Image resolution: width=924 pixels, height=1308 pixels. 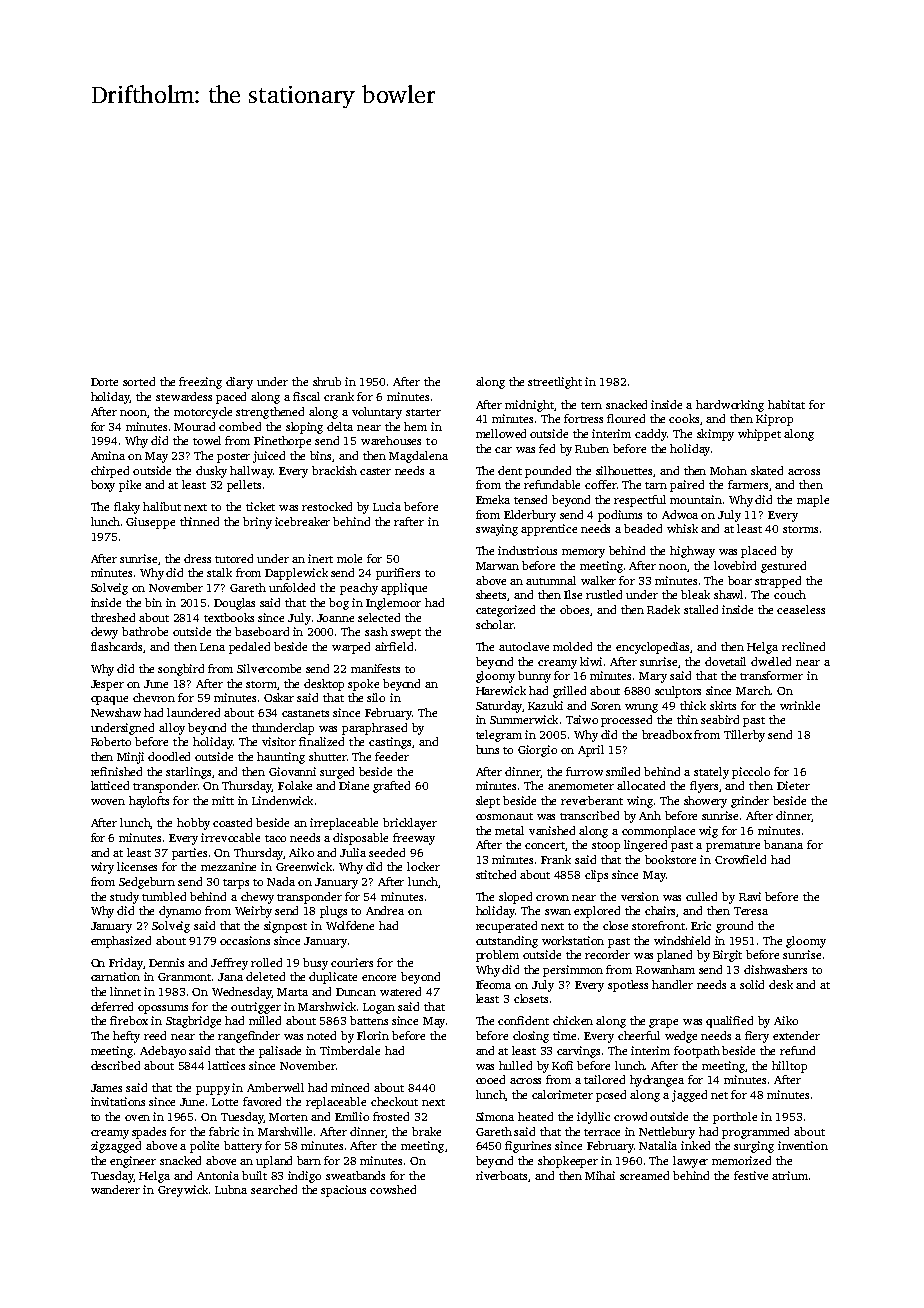 What do you see at coordinates (657, 1081) in the screenshot?
I see `hydrangea` at bounding box center [657, 1081].
